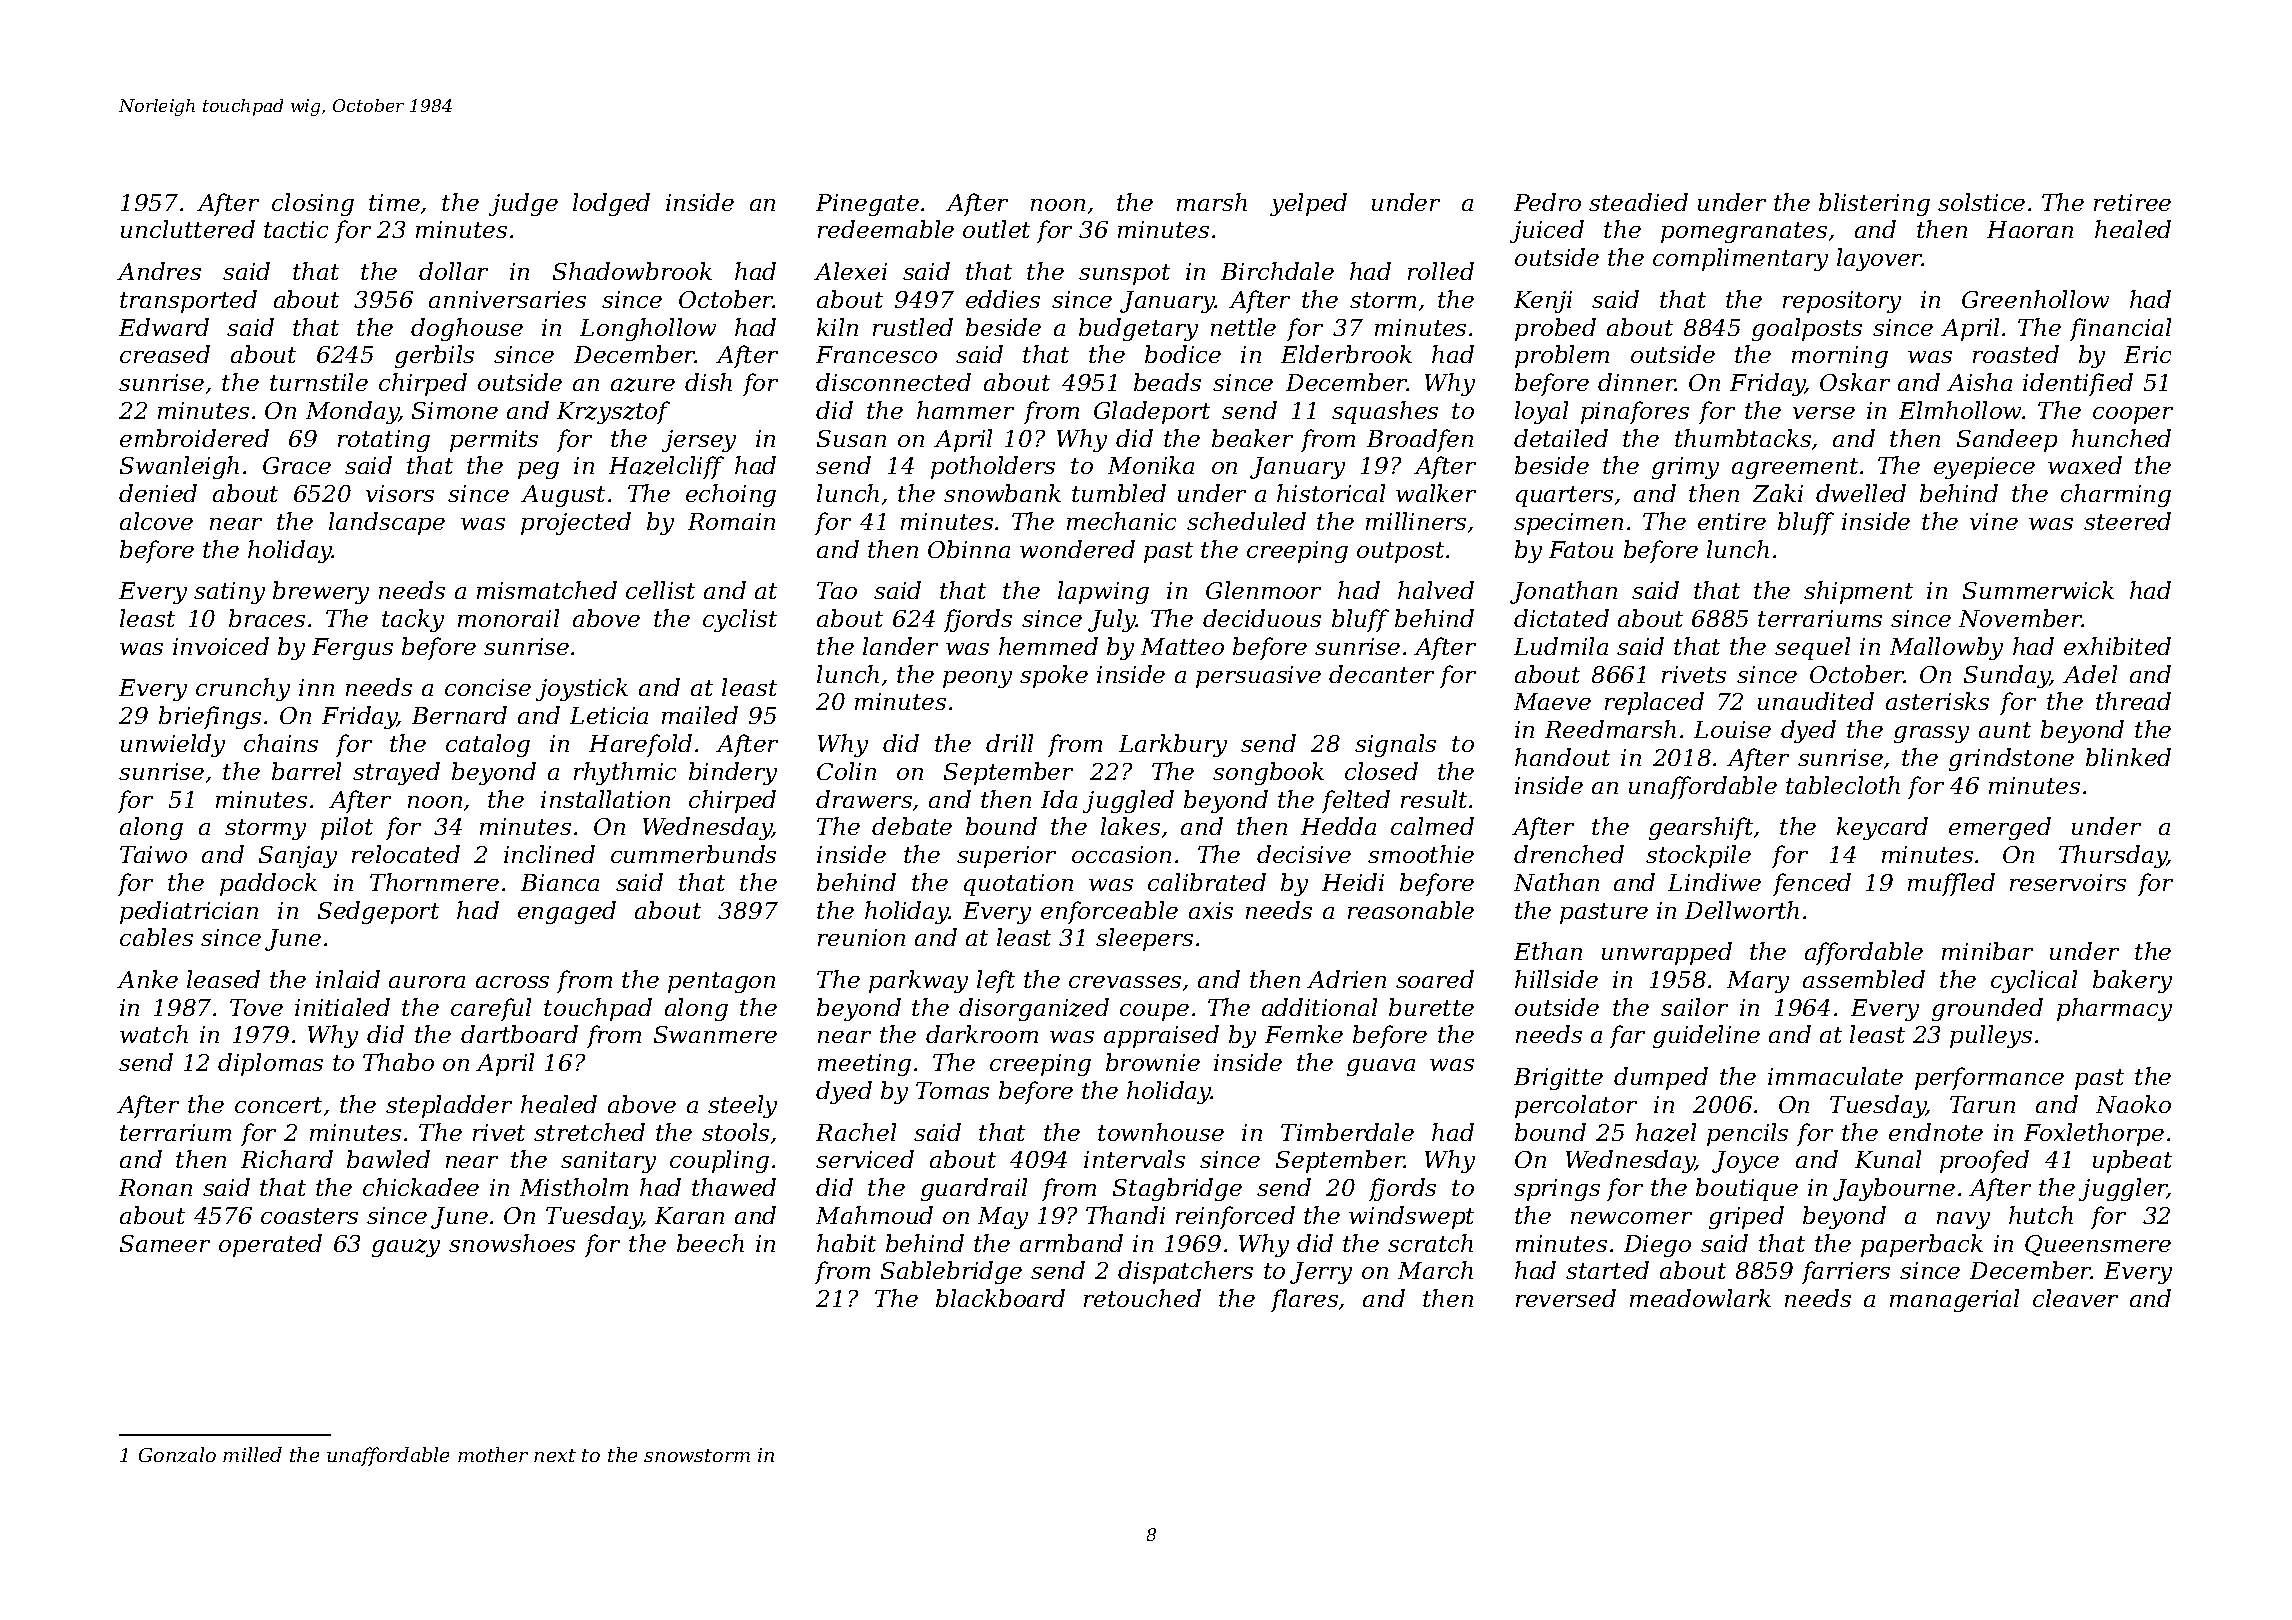 Image resolution: width=2292 pixels, height=1620 pixels. Describe the element at coordinates (2133, 1104) in the document. I see `Naoko` at that location.
